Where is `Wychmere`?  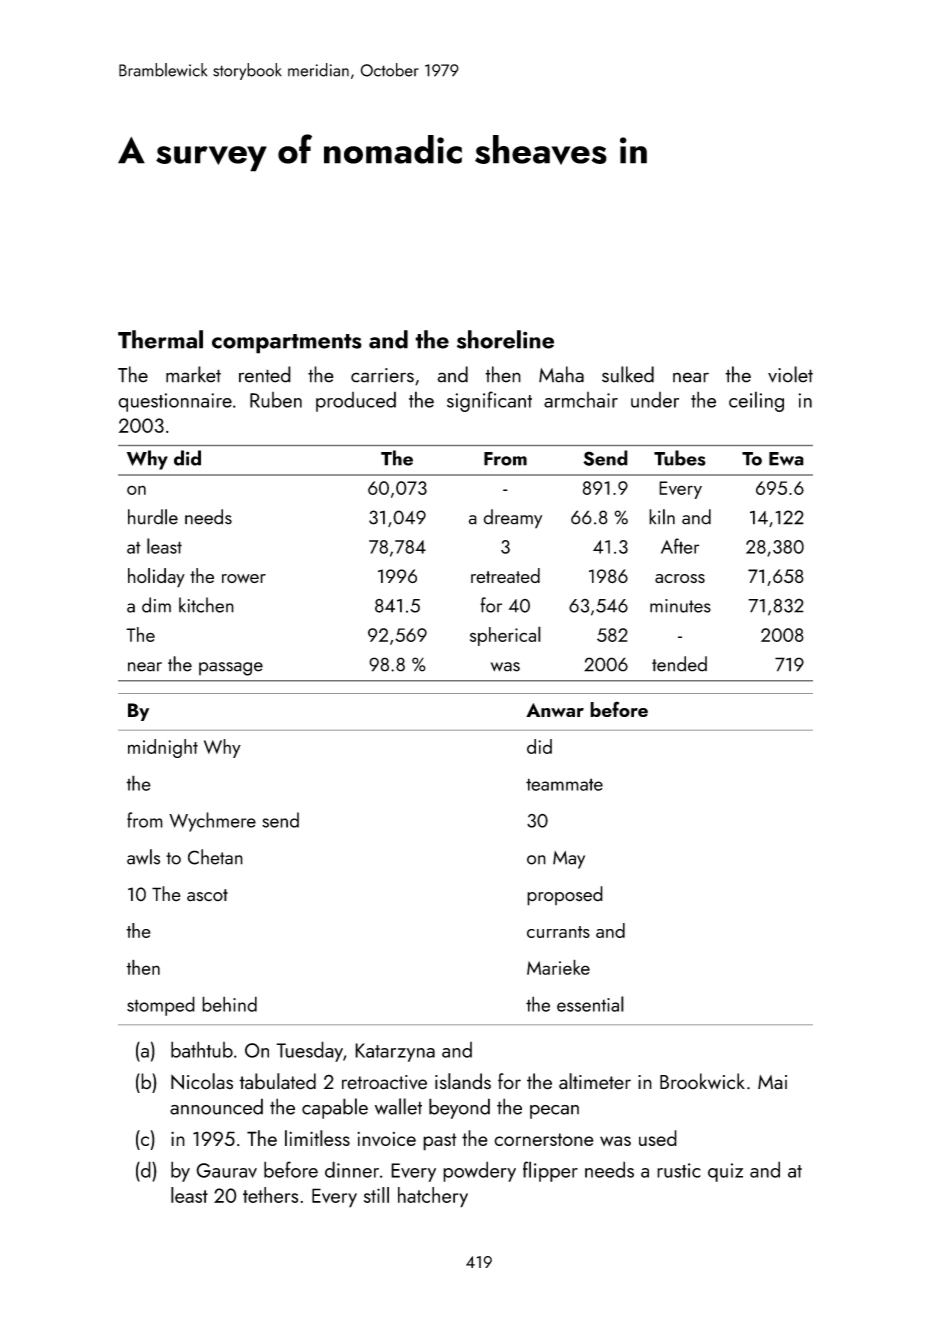 Wychmere is located at coordinates (212, 822).
